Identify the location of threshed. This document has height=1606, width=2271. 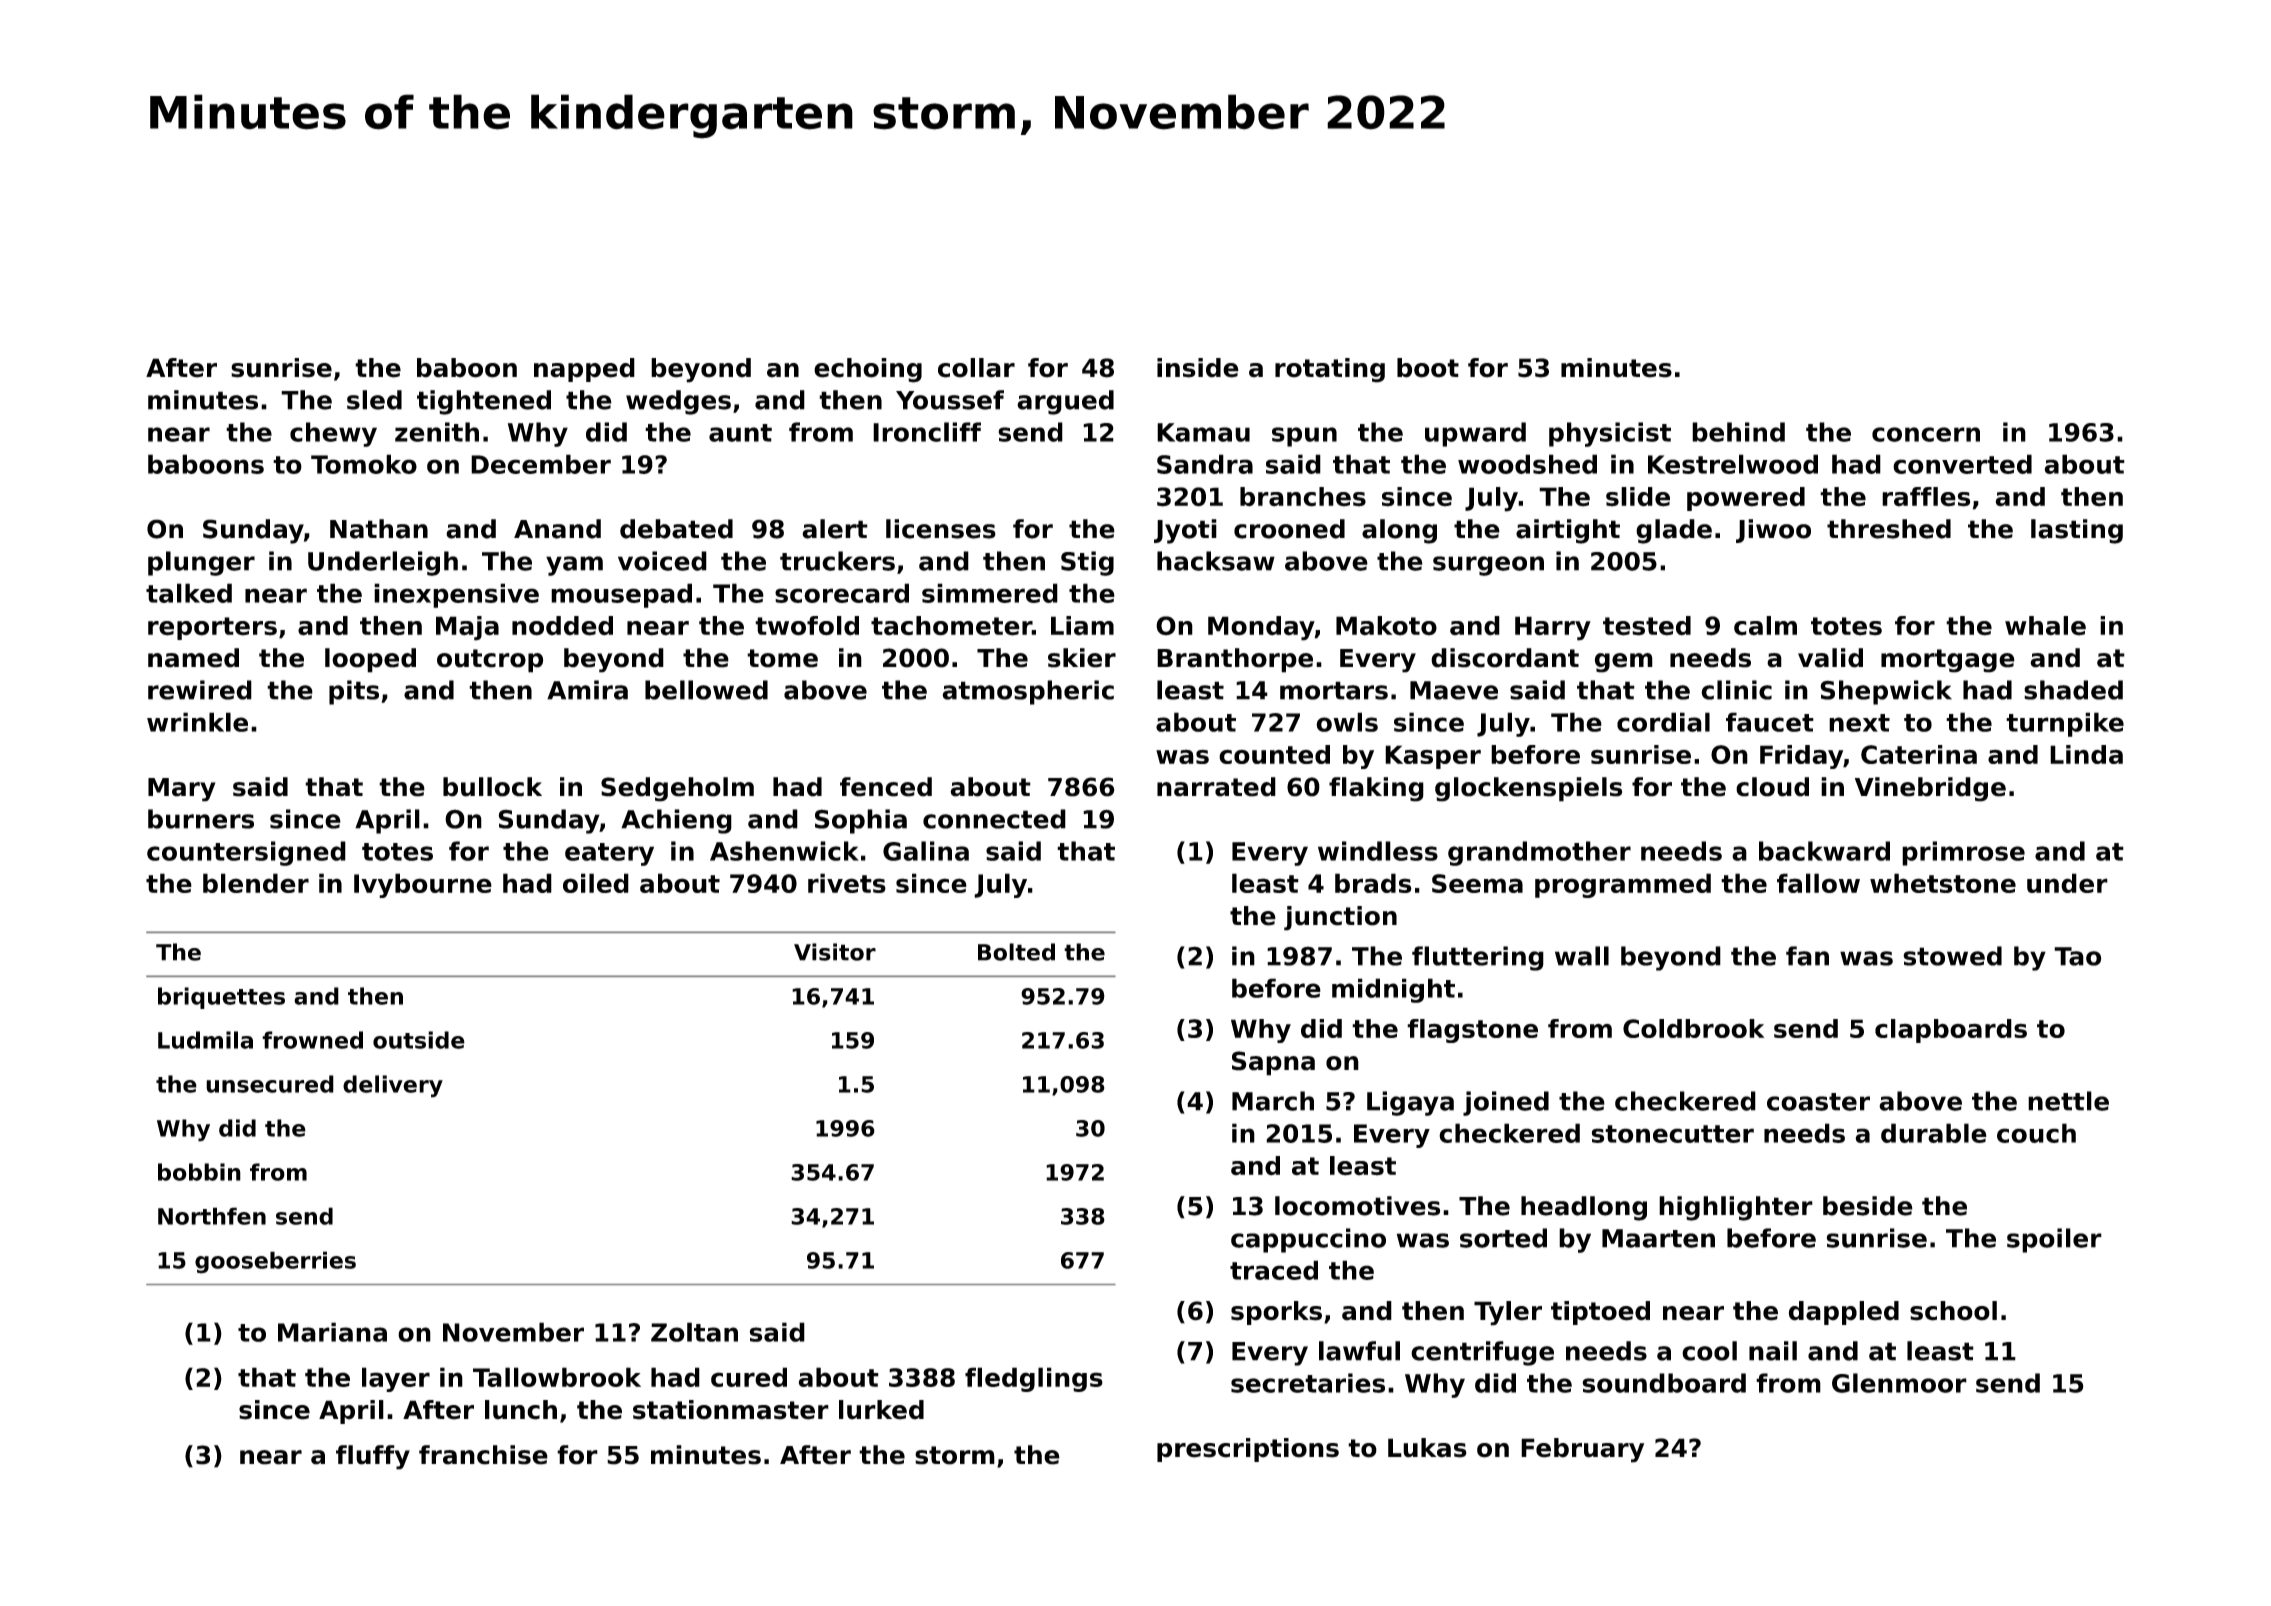
(1889, 529).
